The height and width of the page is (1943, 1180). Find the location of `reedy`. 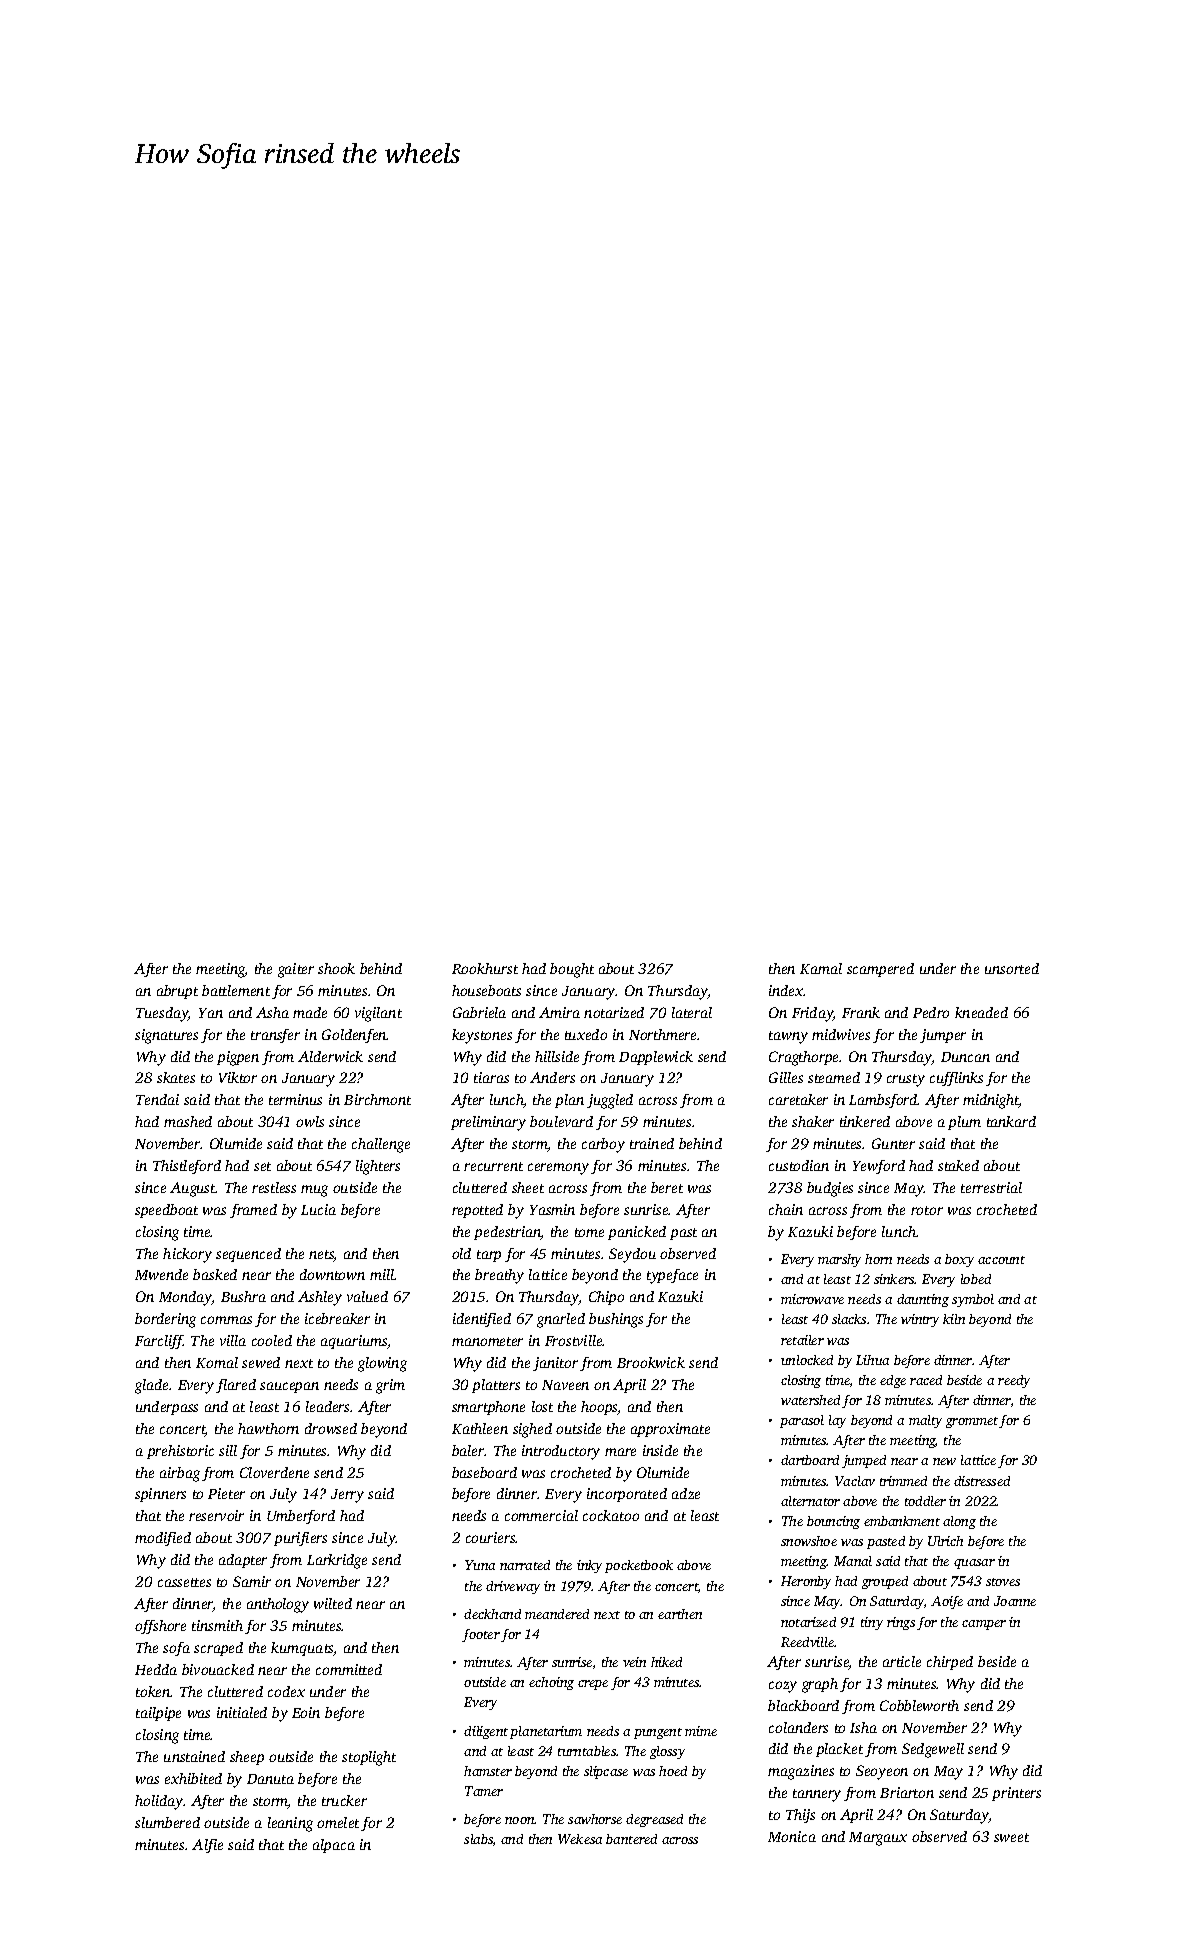

reedy is located at coordinates (1014, 1381).
